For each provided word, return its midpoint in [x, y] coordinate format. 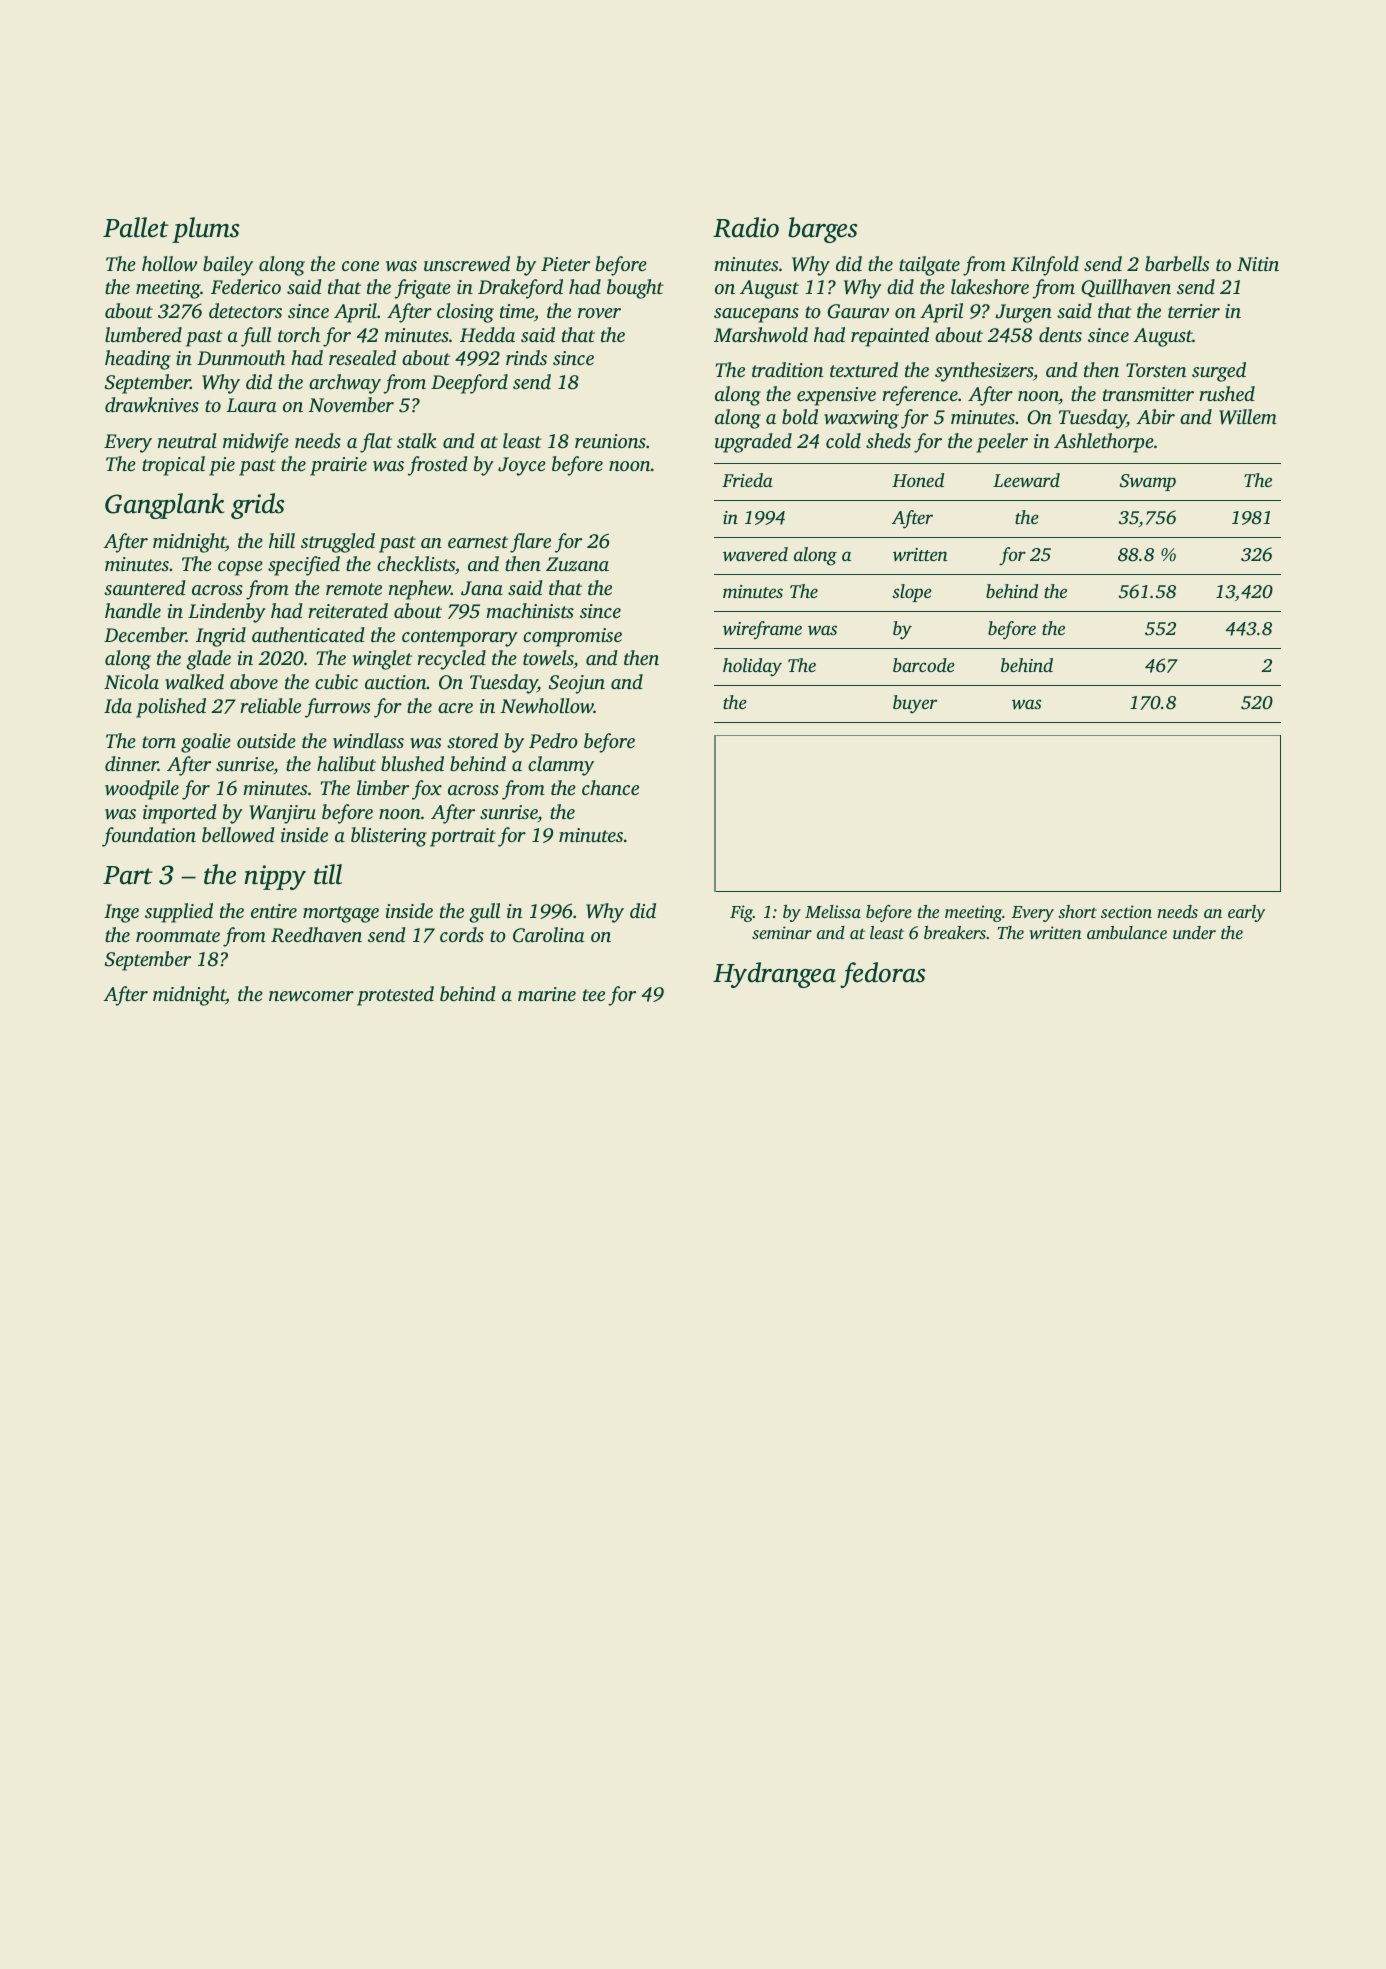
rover [599, 313]
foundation [149, 837]
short [1077, 911]
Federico [246, 286]
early [1246, 913]
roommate [178, 936]
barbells [1177, 263]
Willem [1248, 417]
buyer [915, 704]
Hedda [487, 334]
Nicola [131, 681]
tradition [787, 369]
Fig [741, 913]
